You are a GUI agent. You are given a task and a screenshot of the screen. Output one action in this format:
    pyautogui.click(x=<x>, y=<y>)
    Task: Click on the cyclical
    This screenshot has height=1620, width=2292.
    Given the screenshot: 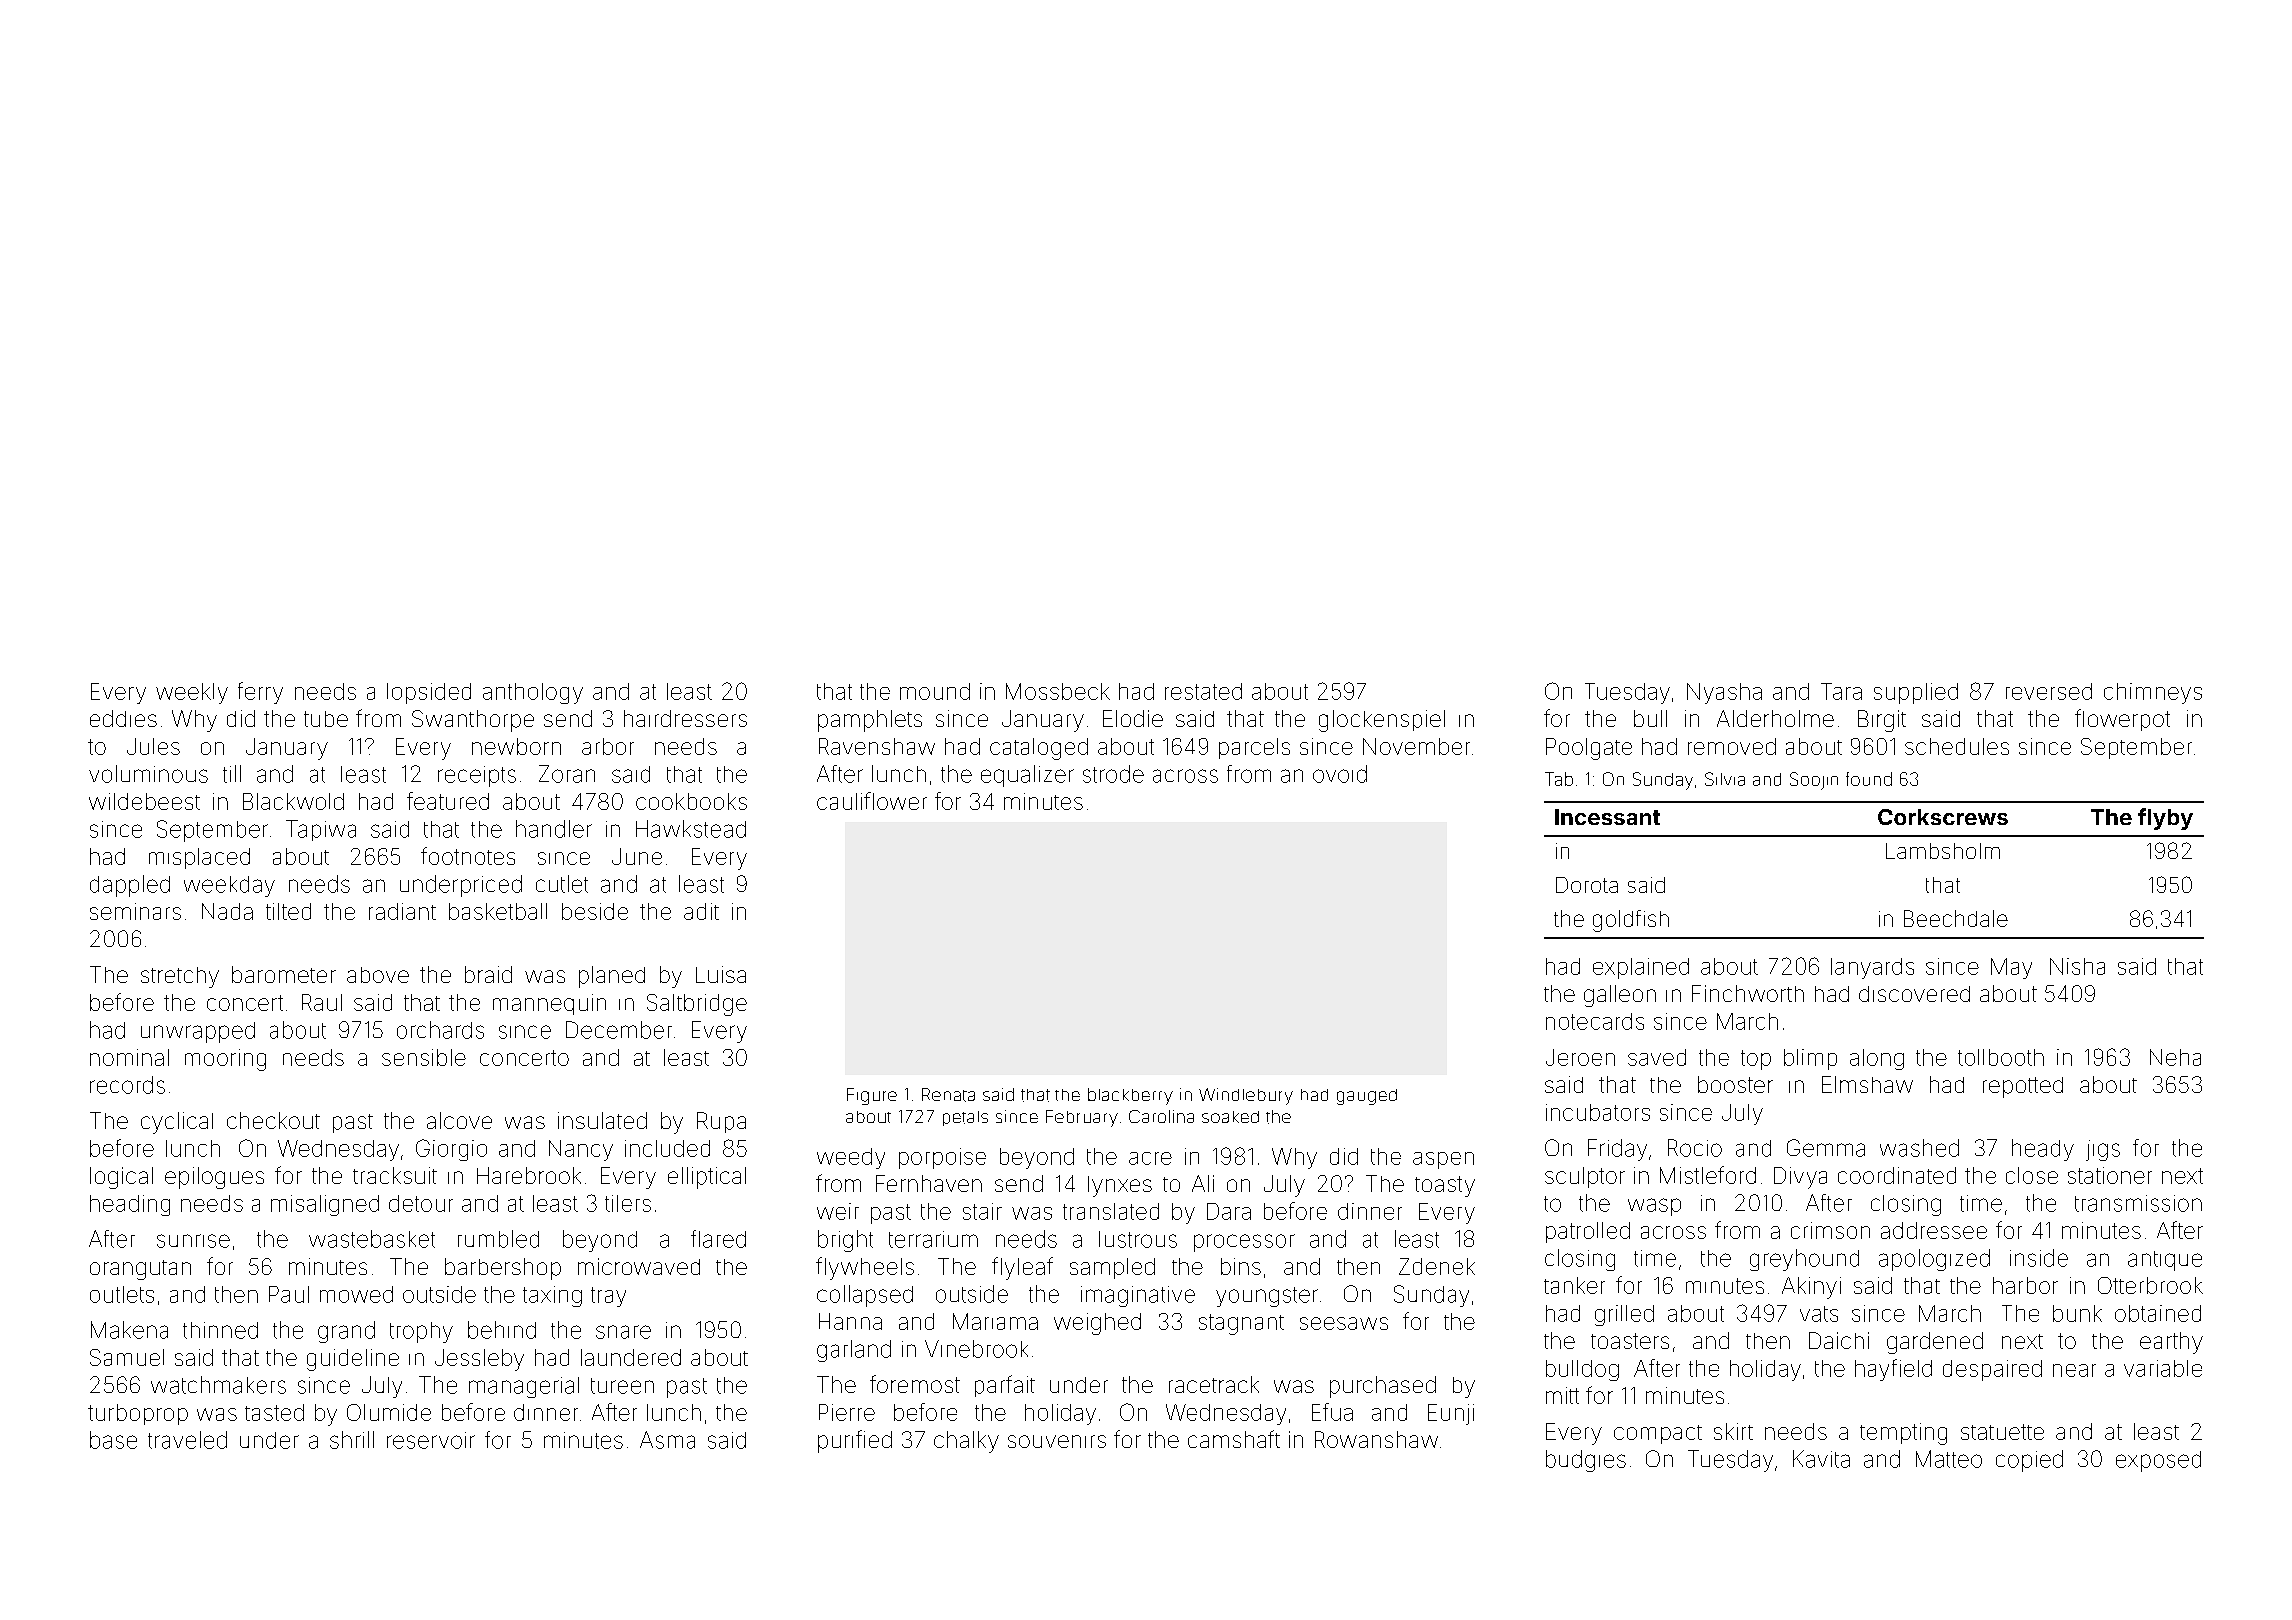 What is the action you would take?
    pyautogui.click(x=177, y=1123)
